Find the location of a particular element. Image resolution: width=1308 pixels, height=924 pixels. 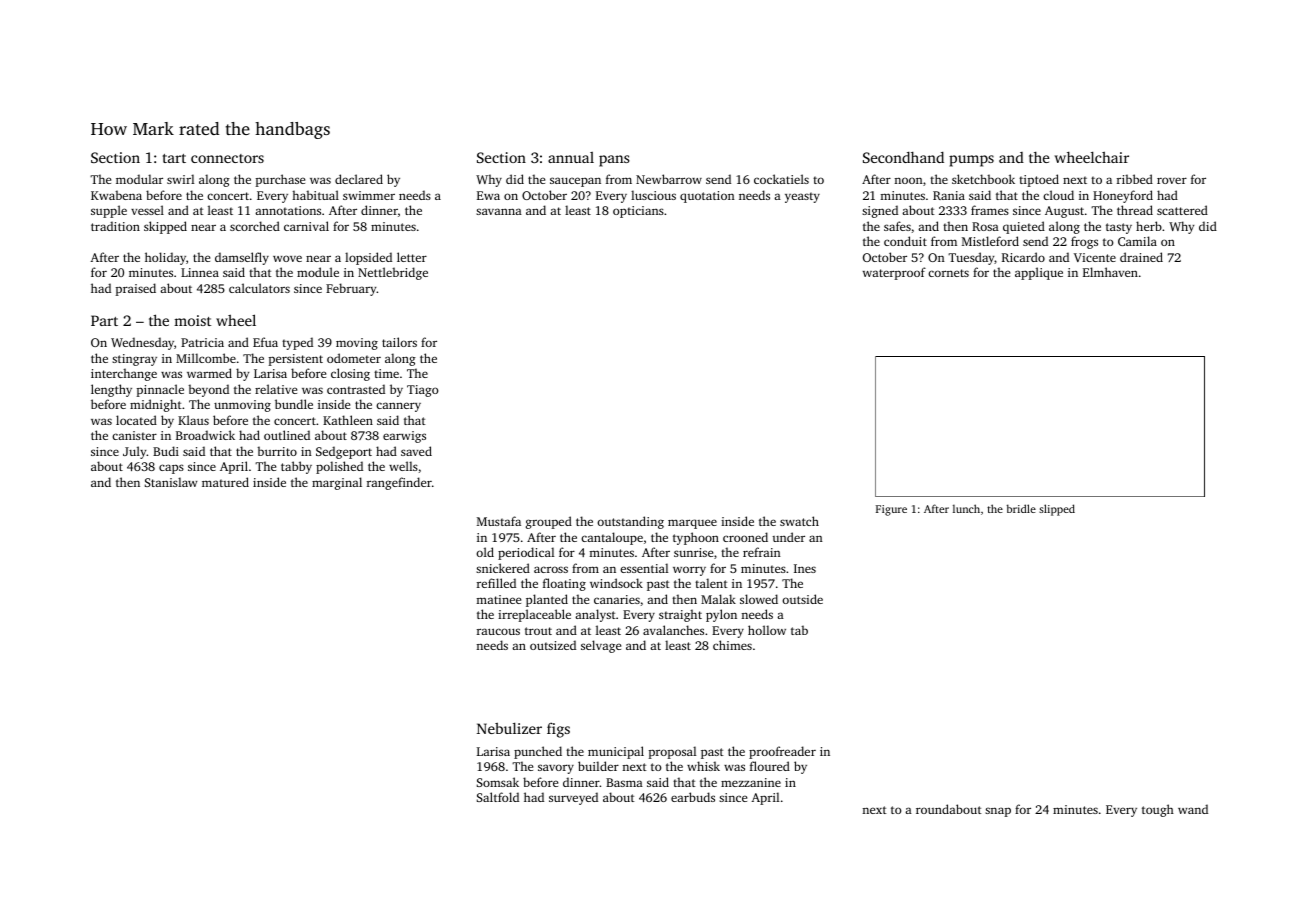

Nebulizer is located at coordinates (509, 728).
